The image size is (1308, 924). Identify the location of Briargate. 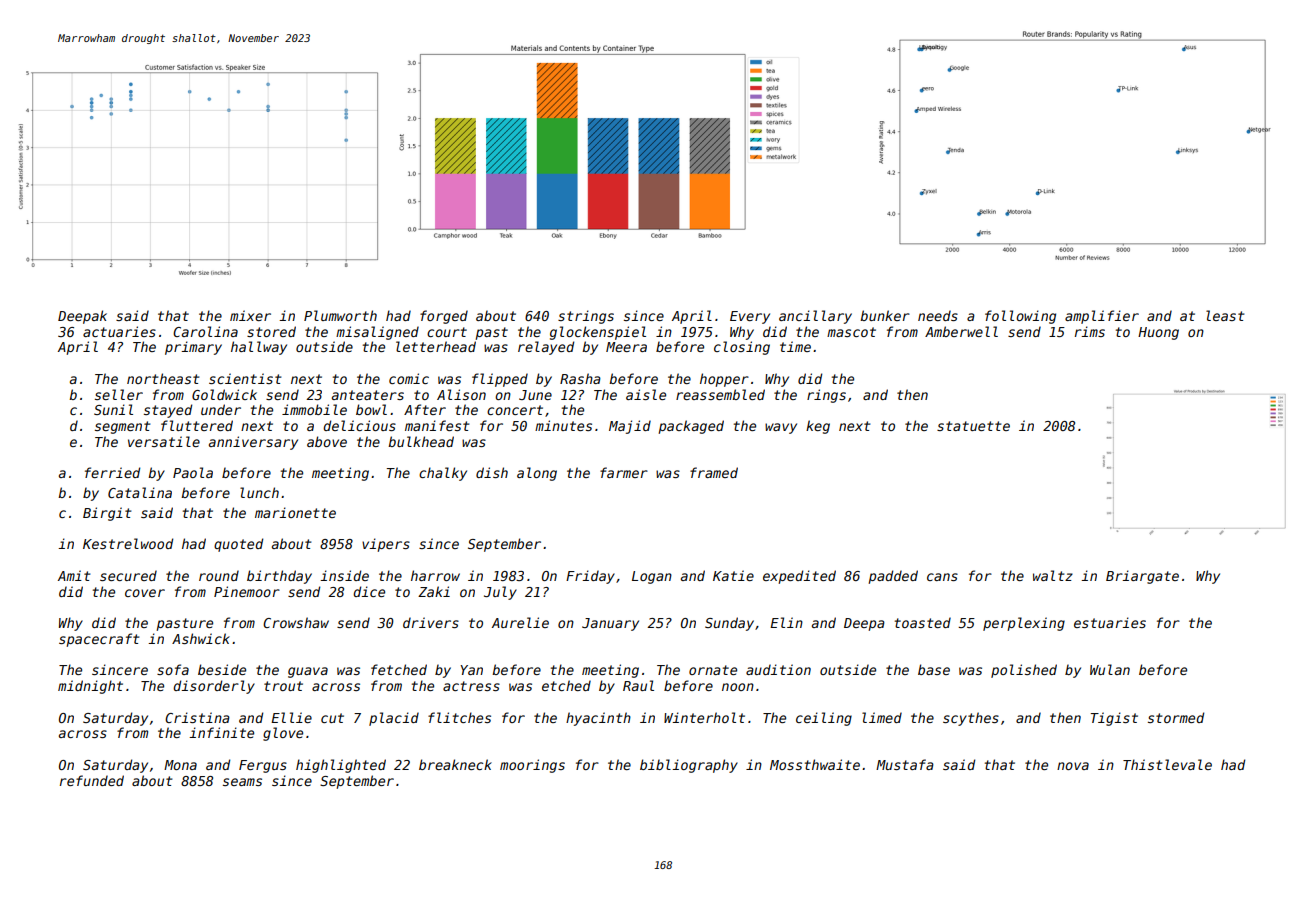
(1142, 577).
